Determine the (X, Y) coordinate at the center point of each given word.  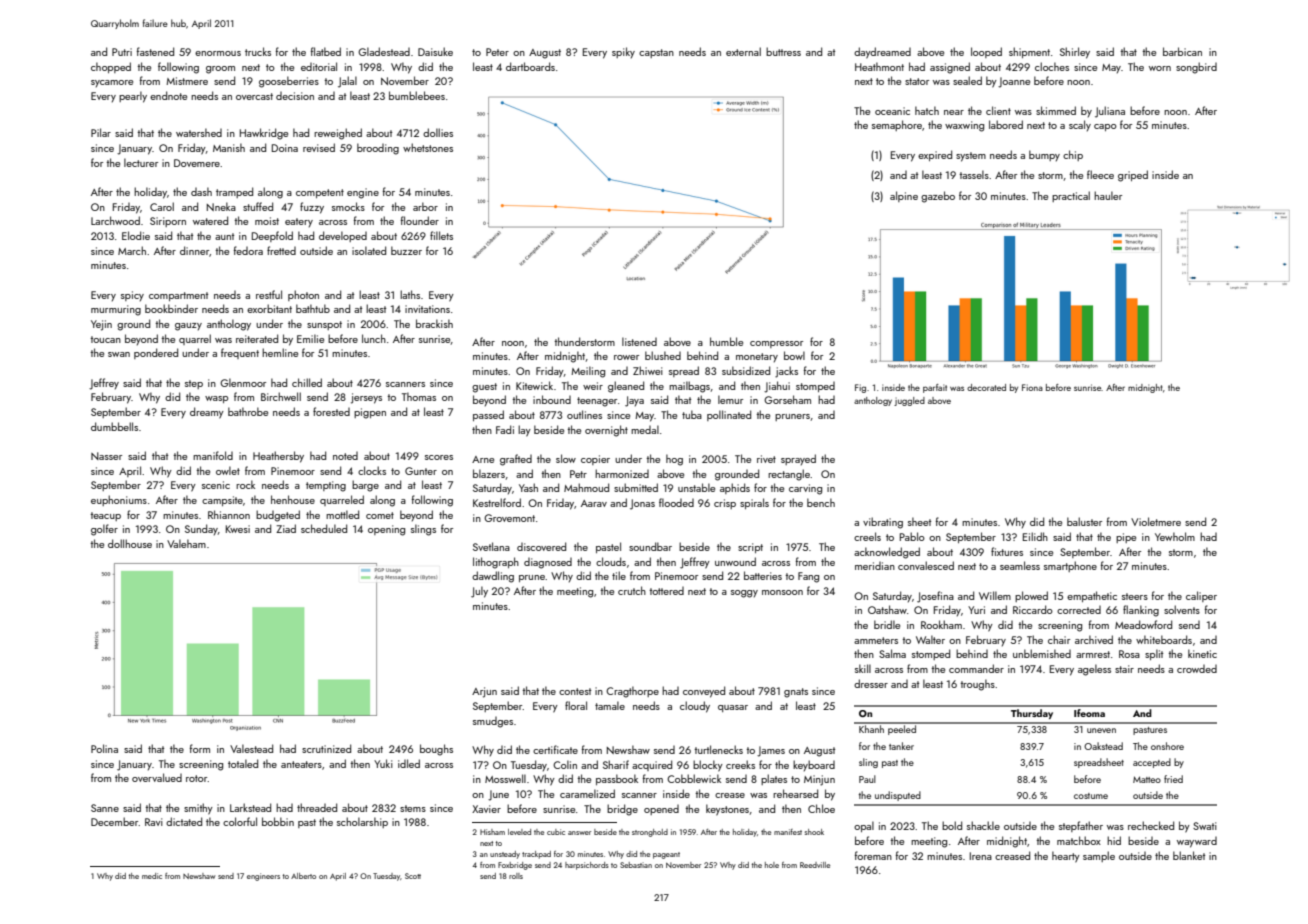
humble (726, 341)
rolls (516, 876)
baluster (1084, 521)
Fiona (1032, 387)
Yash (528, 487)
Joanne (1014, 82)
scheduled (324, 528)
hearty (1066, 857)
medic (152, 876)
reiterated (257, 338)
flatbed (326, 51)
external (743, 51)
